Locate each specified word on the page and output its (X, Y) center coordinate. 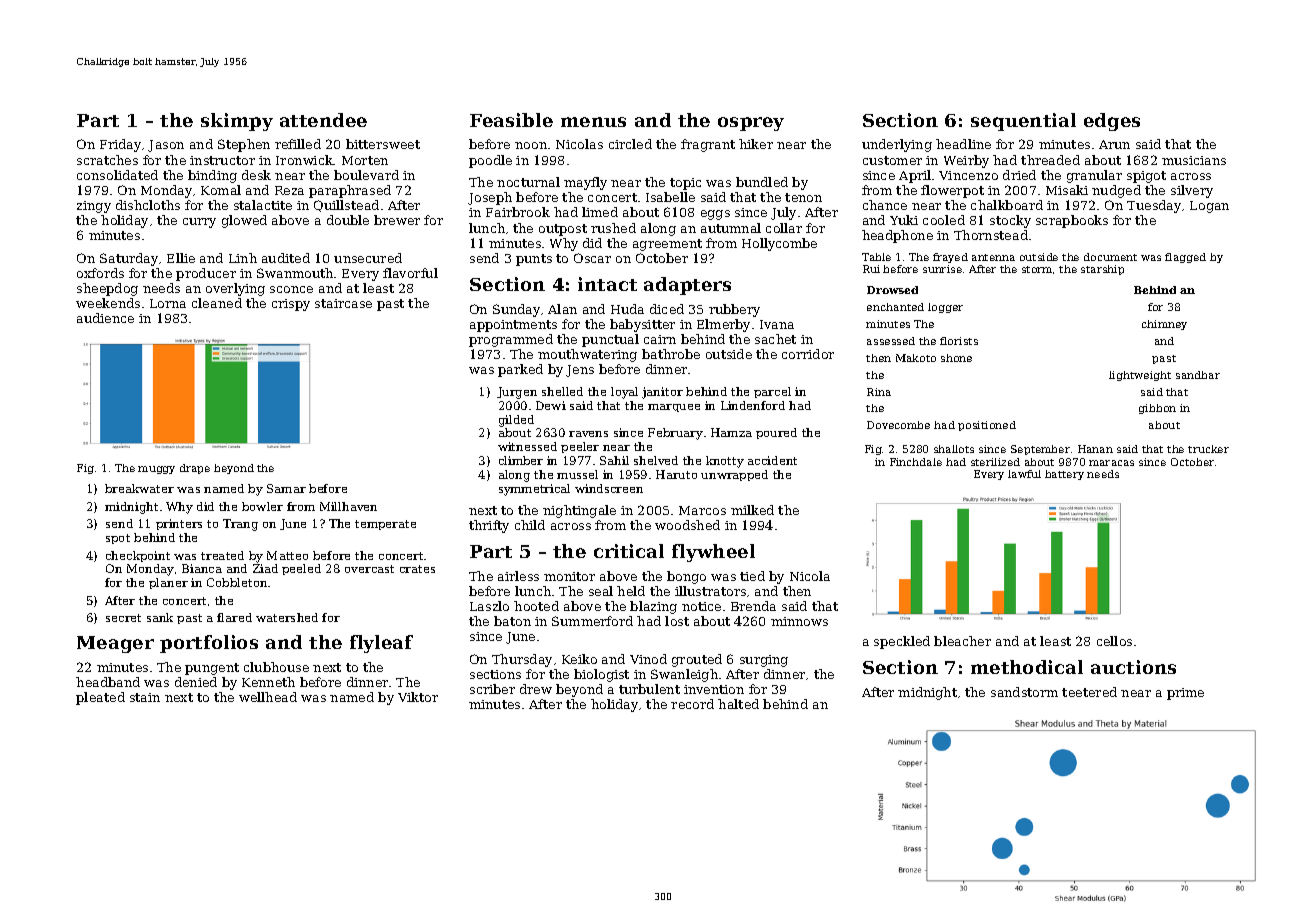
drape (195, 469)
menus (593, 122)
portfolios (209, 644)
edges (1112, 122)
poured (776, 433)
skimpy (237, 122)
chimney (1164, 325)
